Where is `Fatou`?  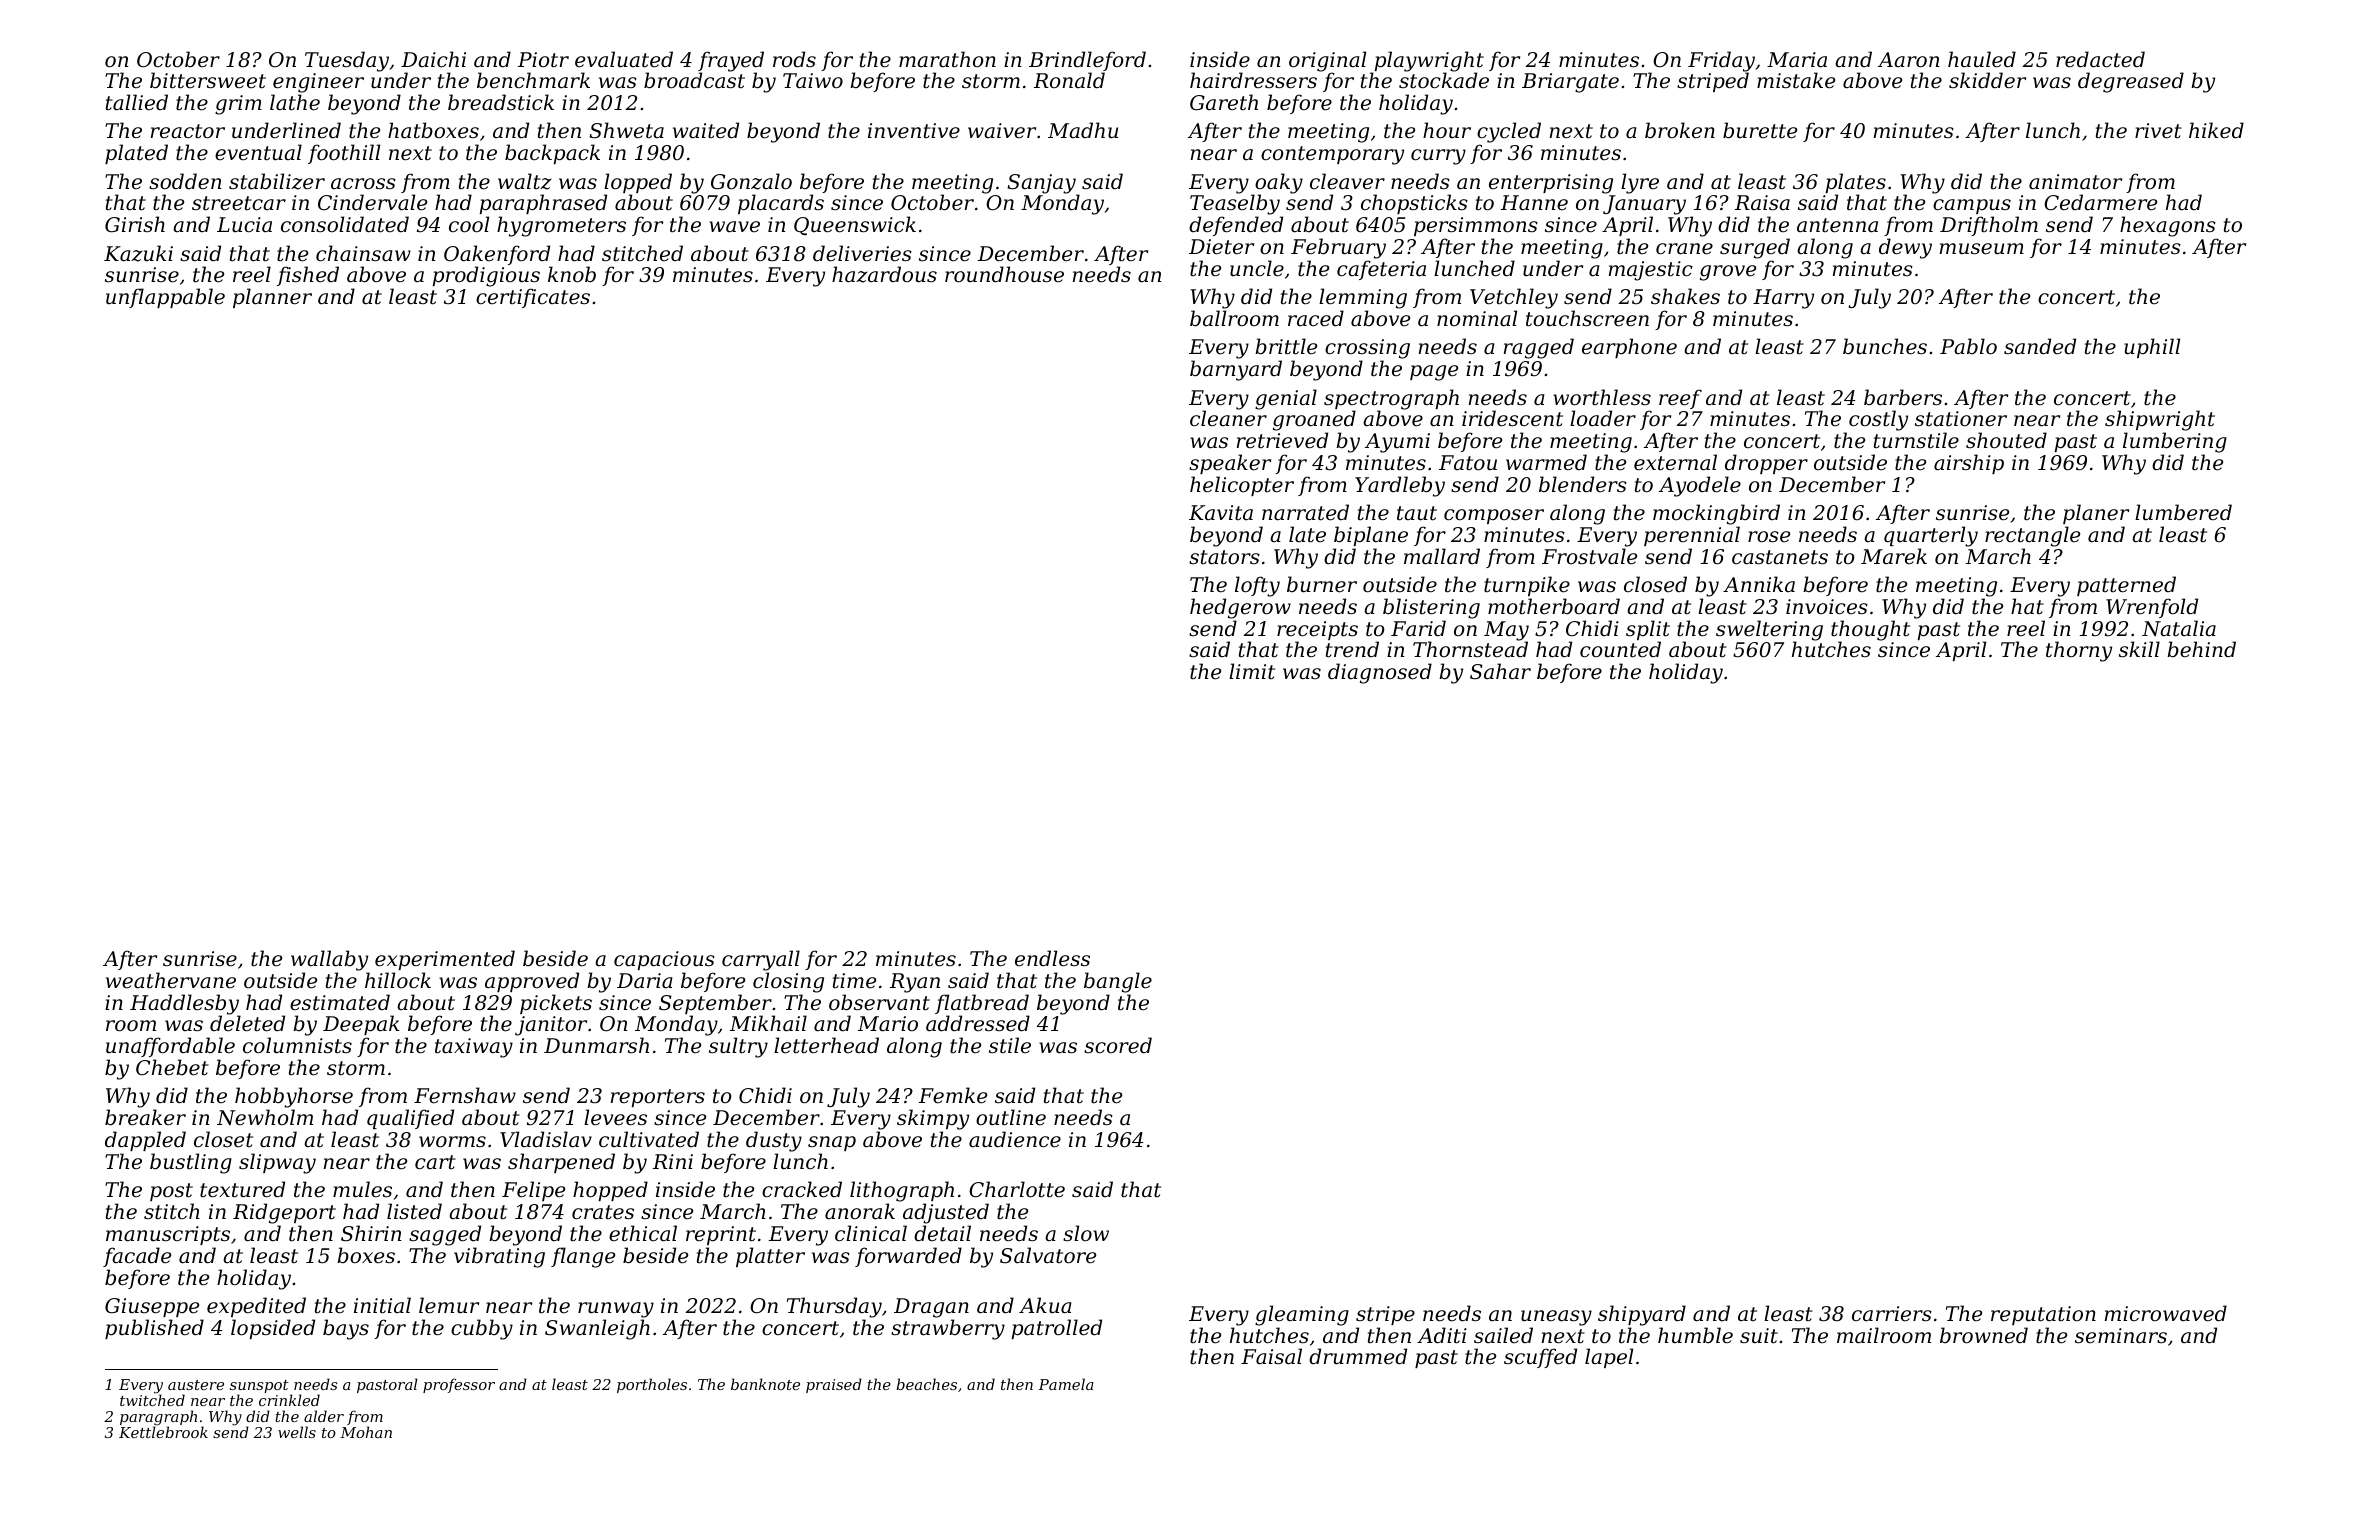 Fatou is located at coordinates (1468, 463).
